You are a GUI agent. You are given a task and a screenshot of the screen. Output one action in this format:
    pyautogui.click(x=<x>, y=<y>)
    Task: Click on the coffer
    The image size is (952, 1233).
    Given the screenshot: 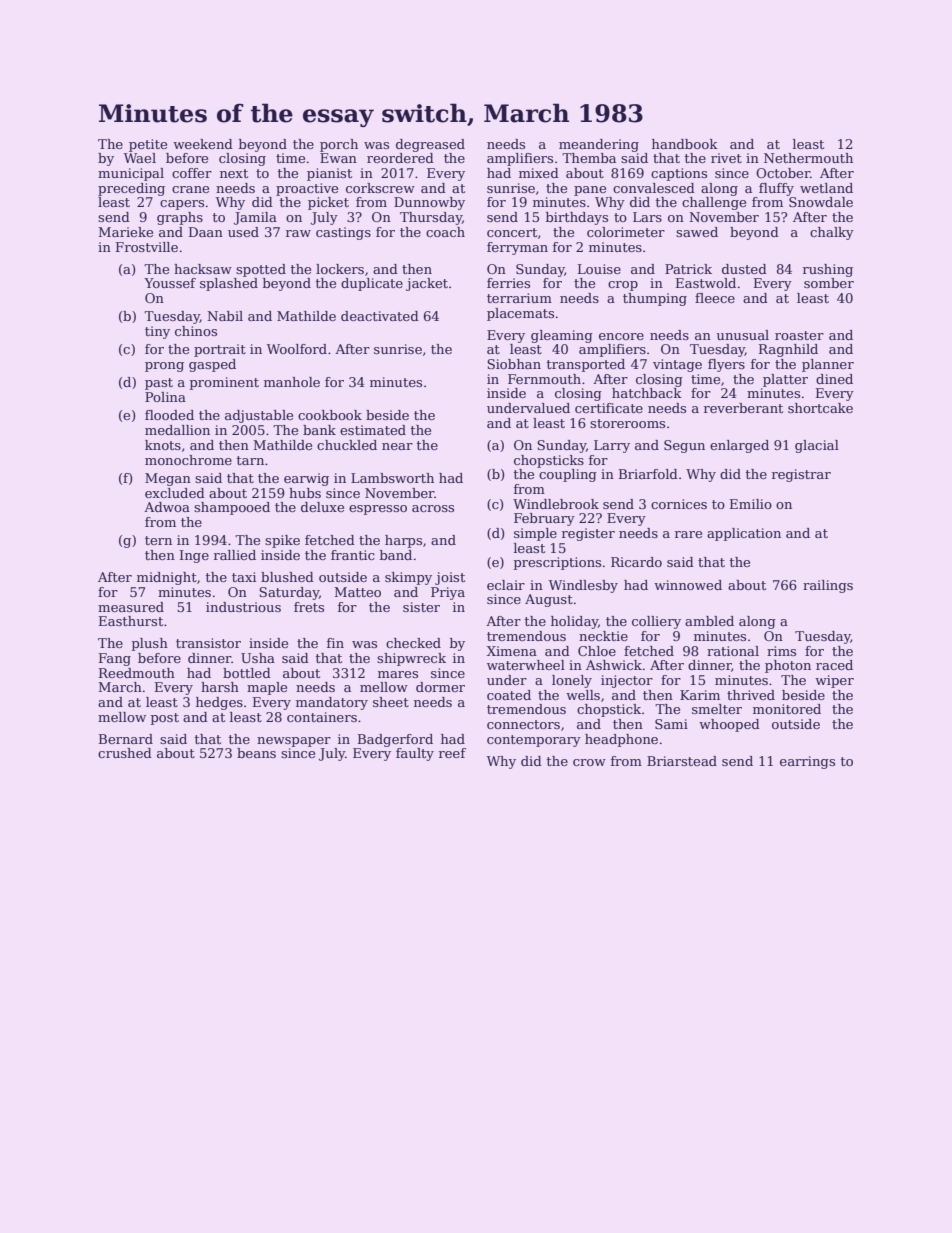 What is the action you would take?
    pyautogui.click(x=192, y=173)
